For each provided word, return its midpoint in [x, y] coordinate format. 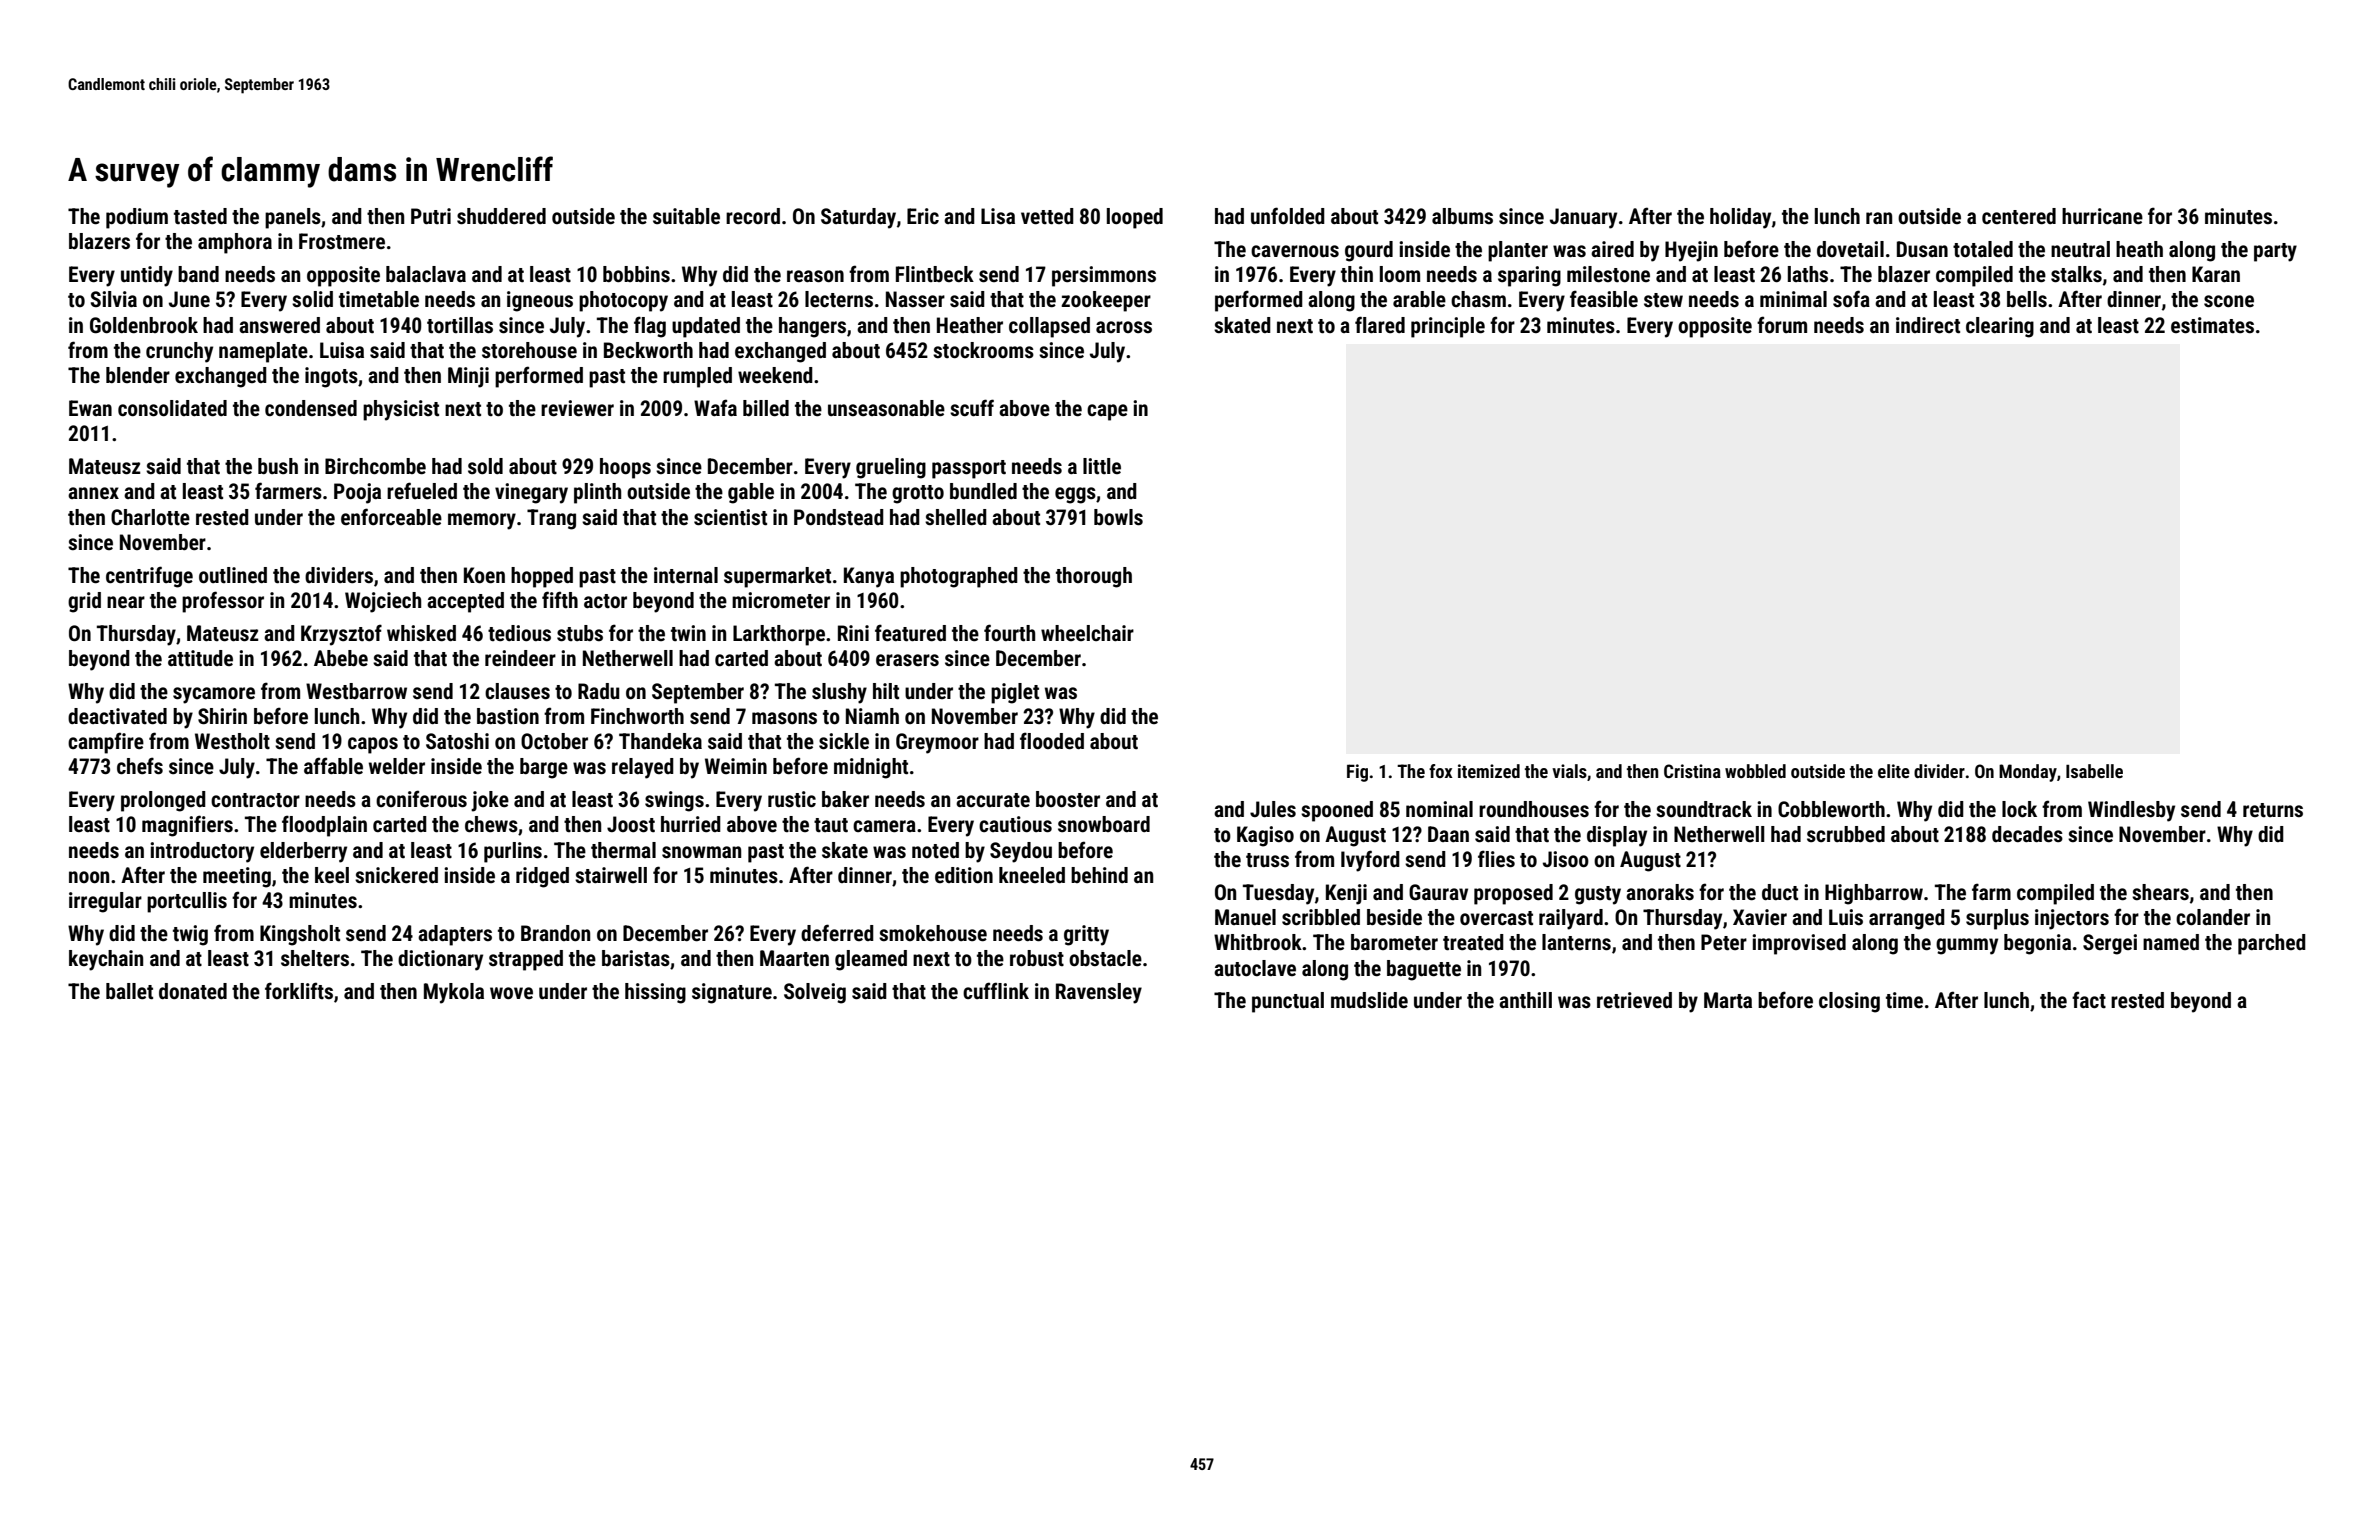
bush [278, 466]
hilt [886, 691]
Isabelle [2094, 771]
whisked [421, 633]
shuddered [501, 216]
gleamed [871, 960]
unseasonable [886, 408]
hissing [655, 993]
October [554, 741]
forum [1782, 324]
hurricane [2102, 216]
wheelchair [1087, 633]
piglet [1015, 693]
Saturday [858, 218]
